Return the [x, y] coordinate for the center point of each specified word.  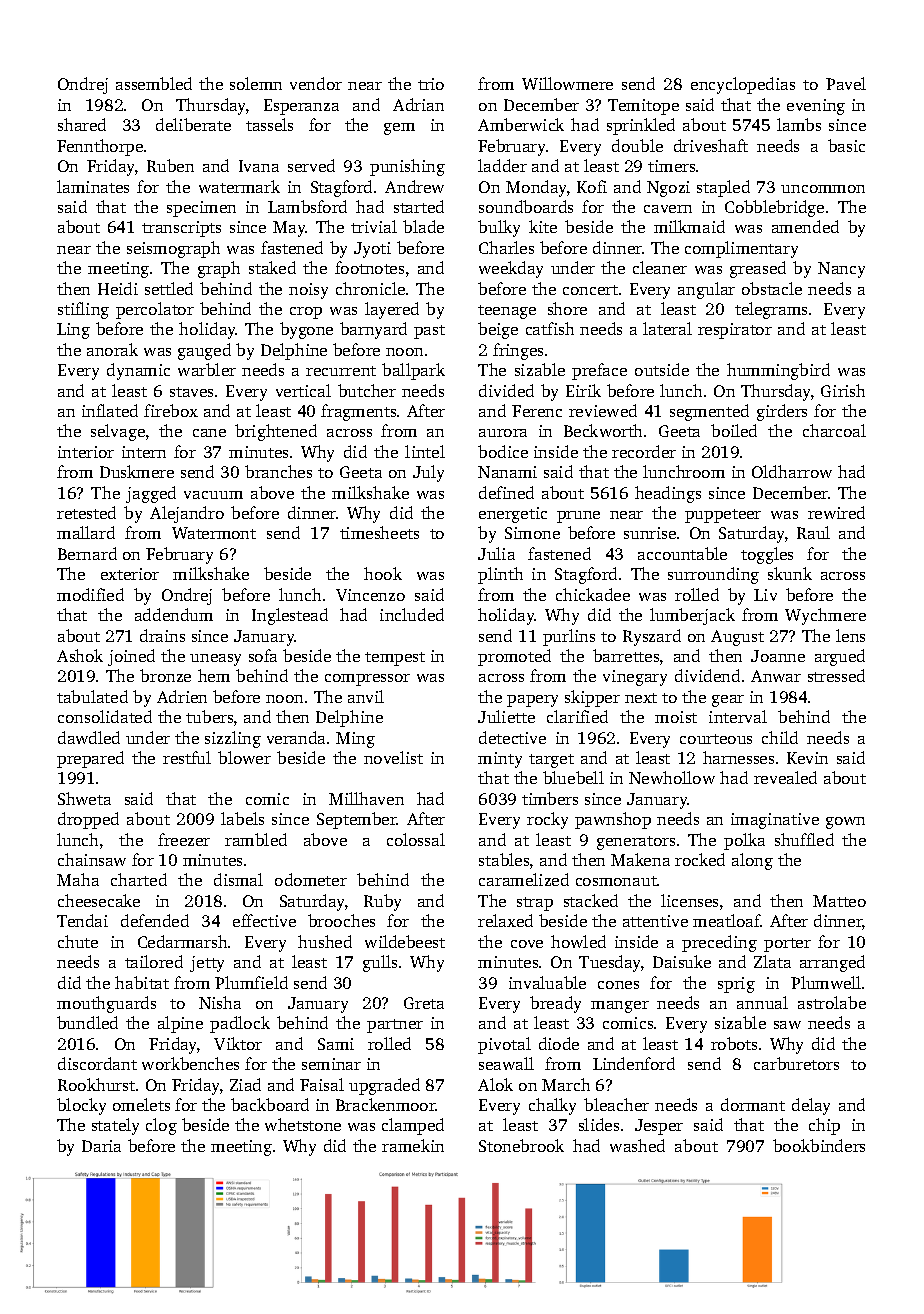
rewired [836, 512]
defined [506, 492]
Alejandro [187, 514]
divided [506, 390]
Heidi [118, 288]
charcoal [834, 430]
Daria [101, 1146]
